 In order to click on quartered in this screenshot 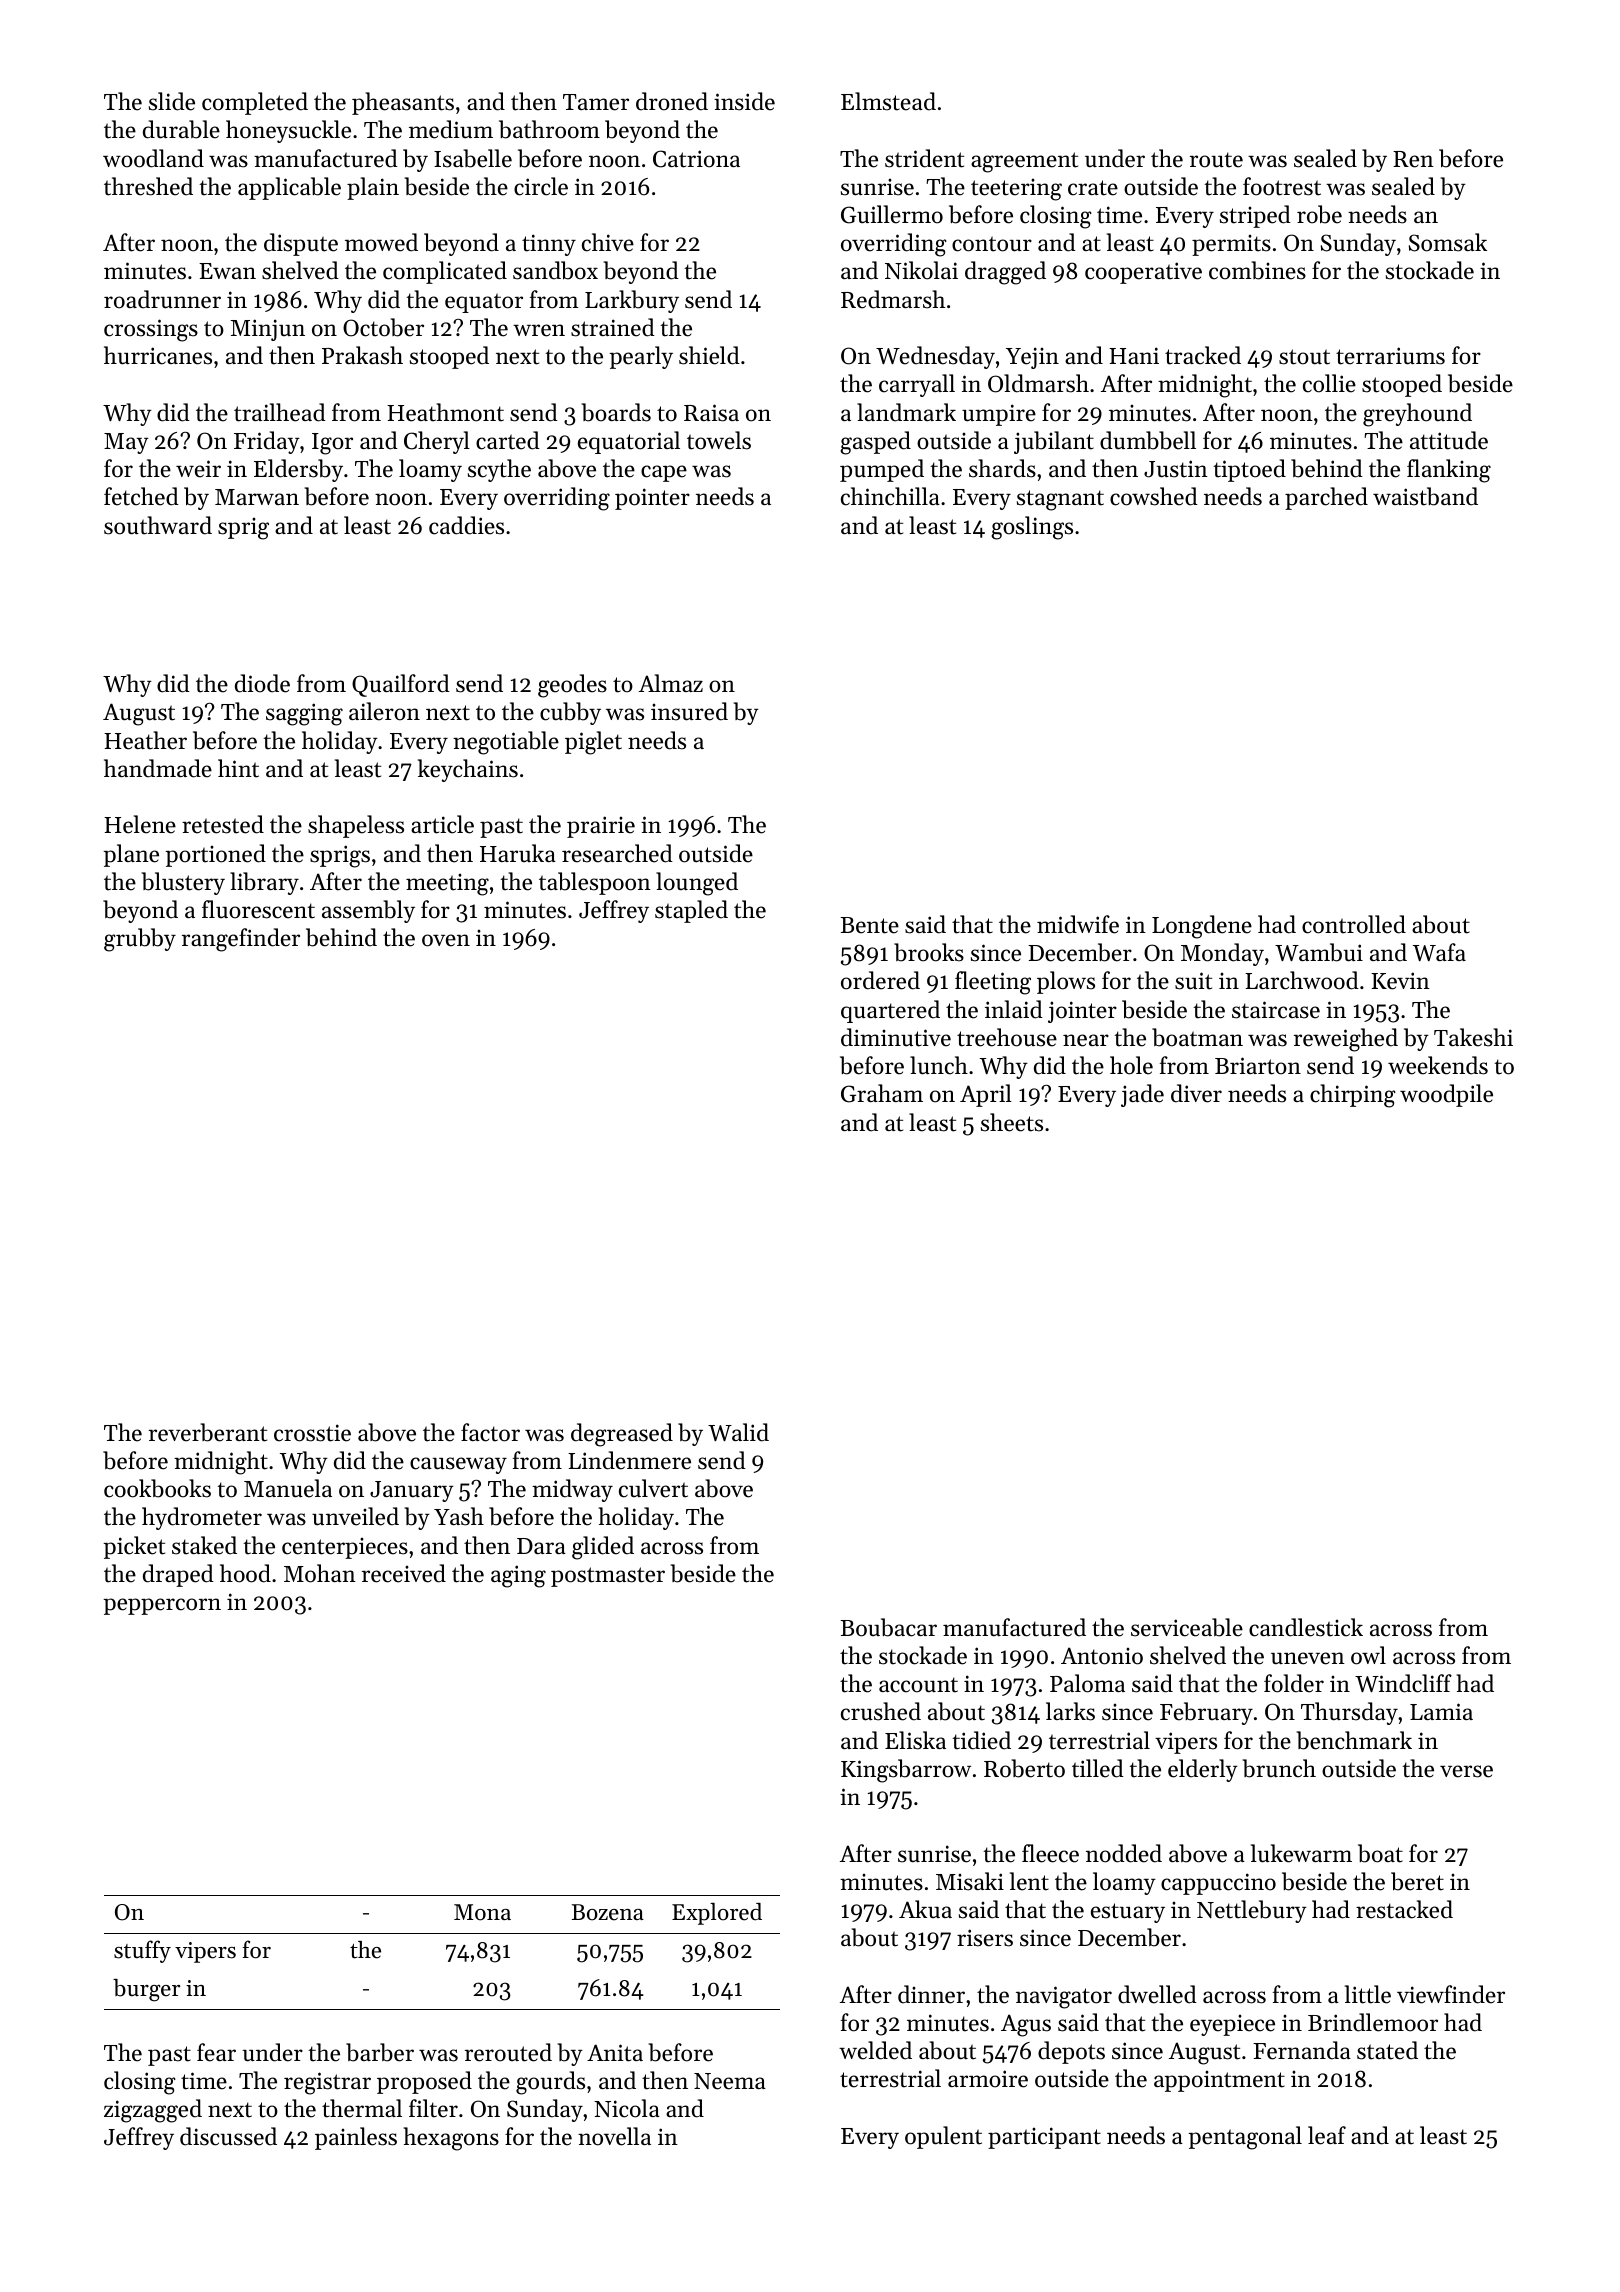, I will do `click(890, 1011)`.
